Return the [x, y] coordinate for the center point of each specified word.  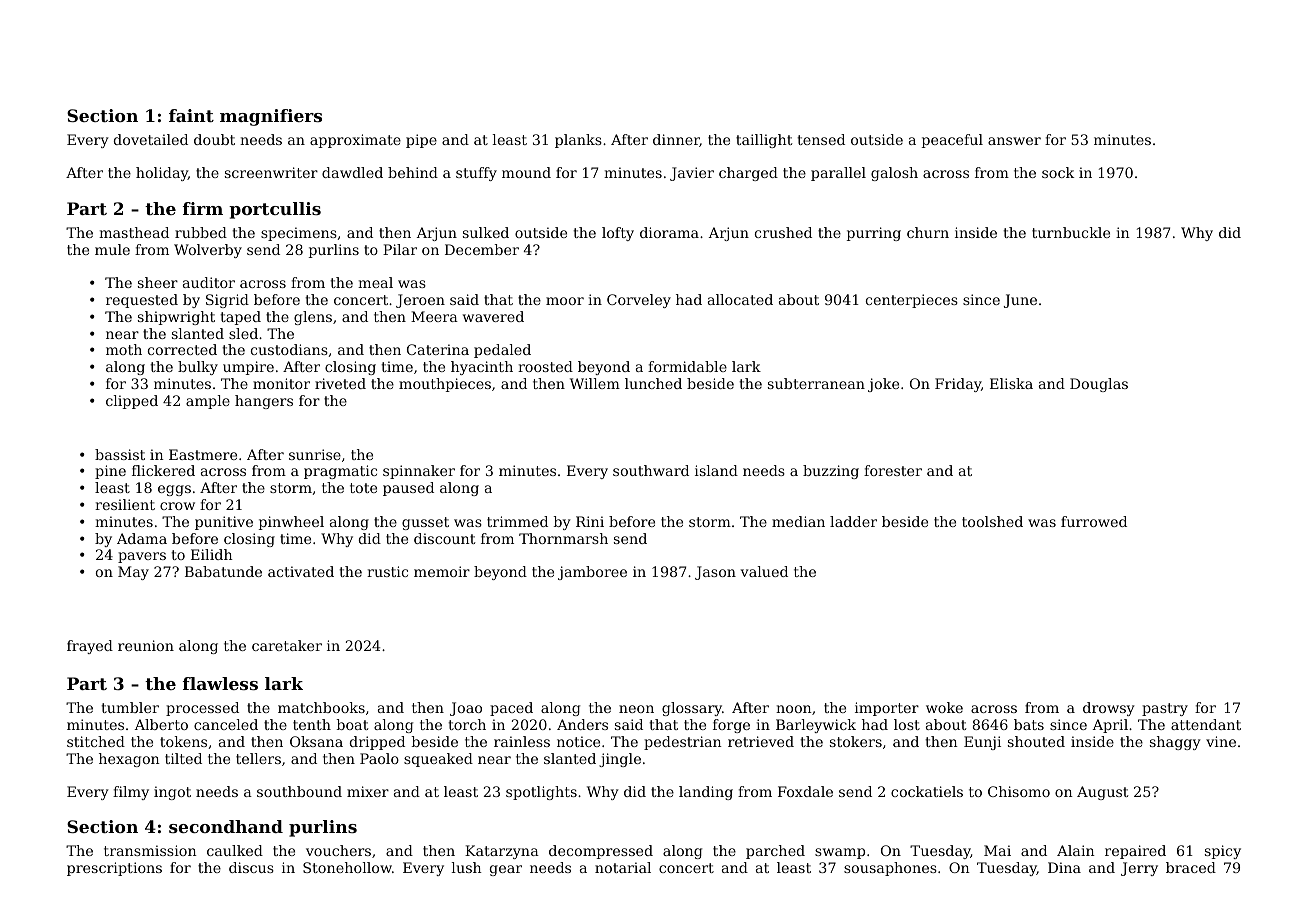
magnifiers [271, 117]
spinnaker [419, 472]
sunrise [315, 454]
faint [191, 115]
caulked [235, 850]
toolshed [992, 521]
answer [1014, 141]
